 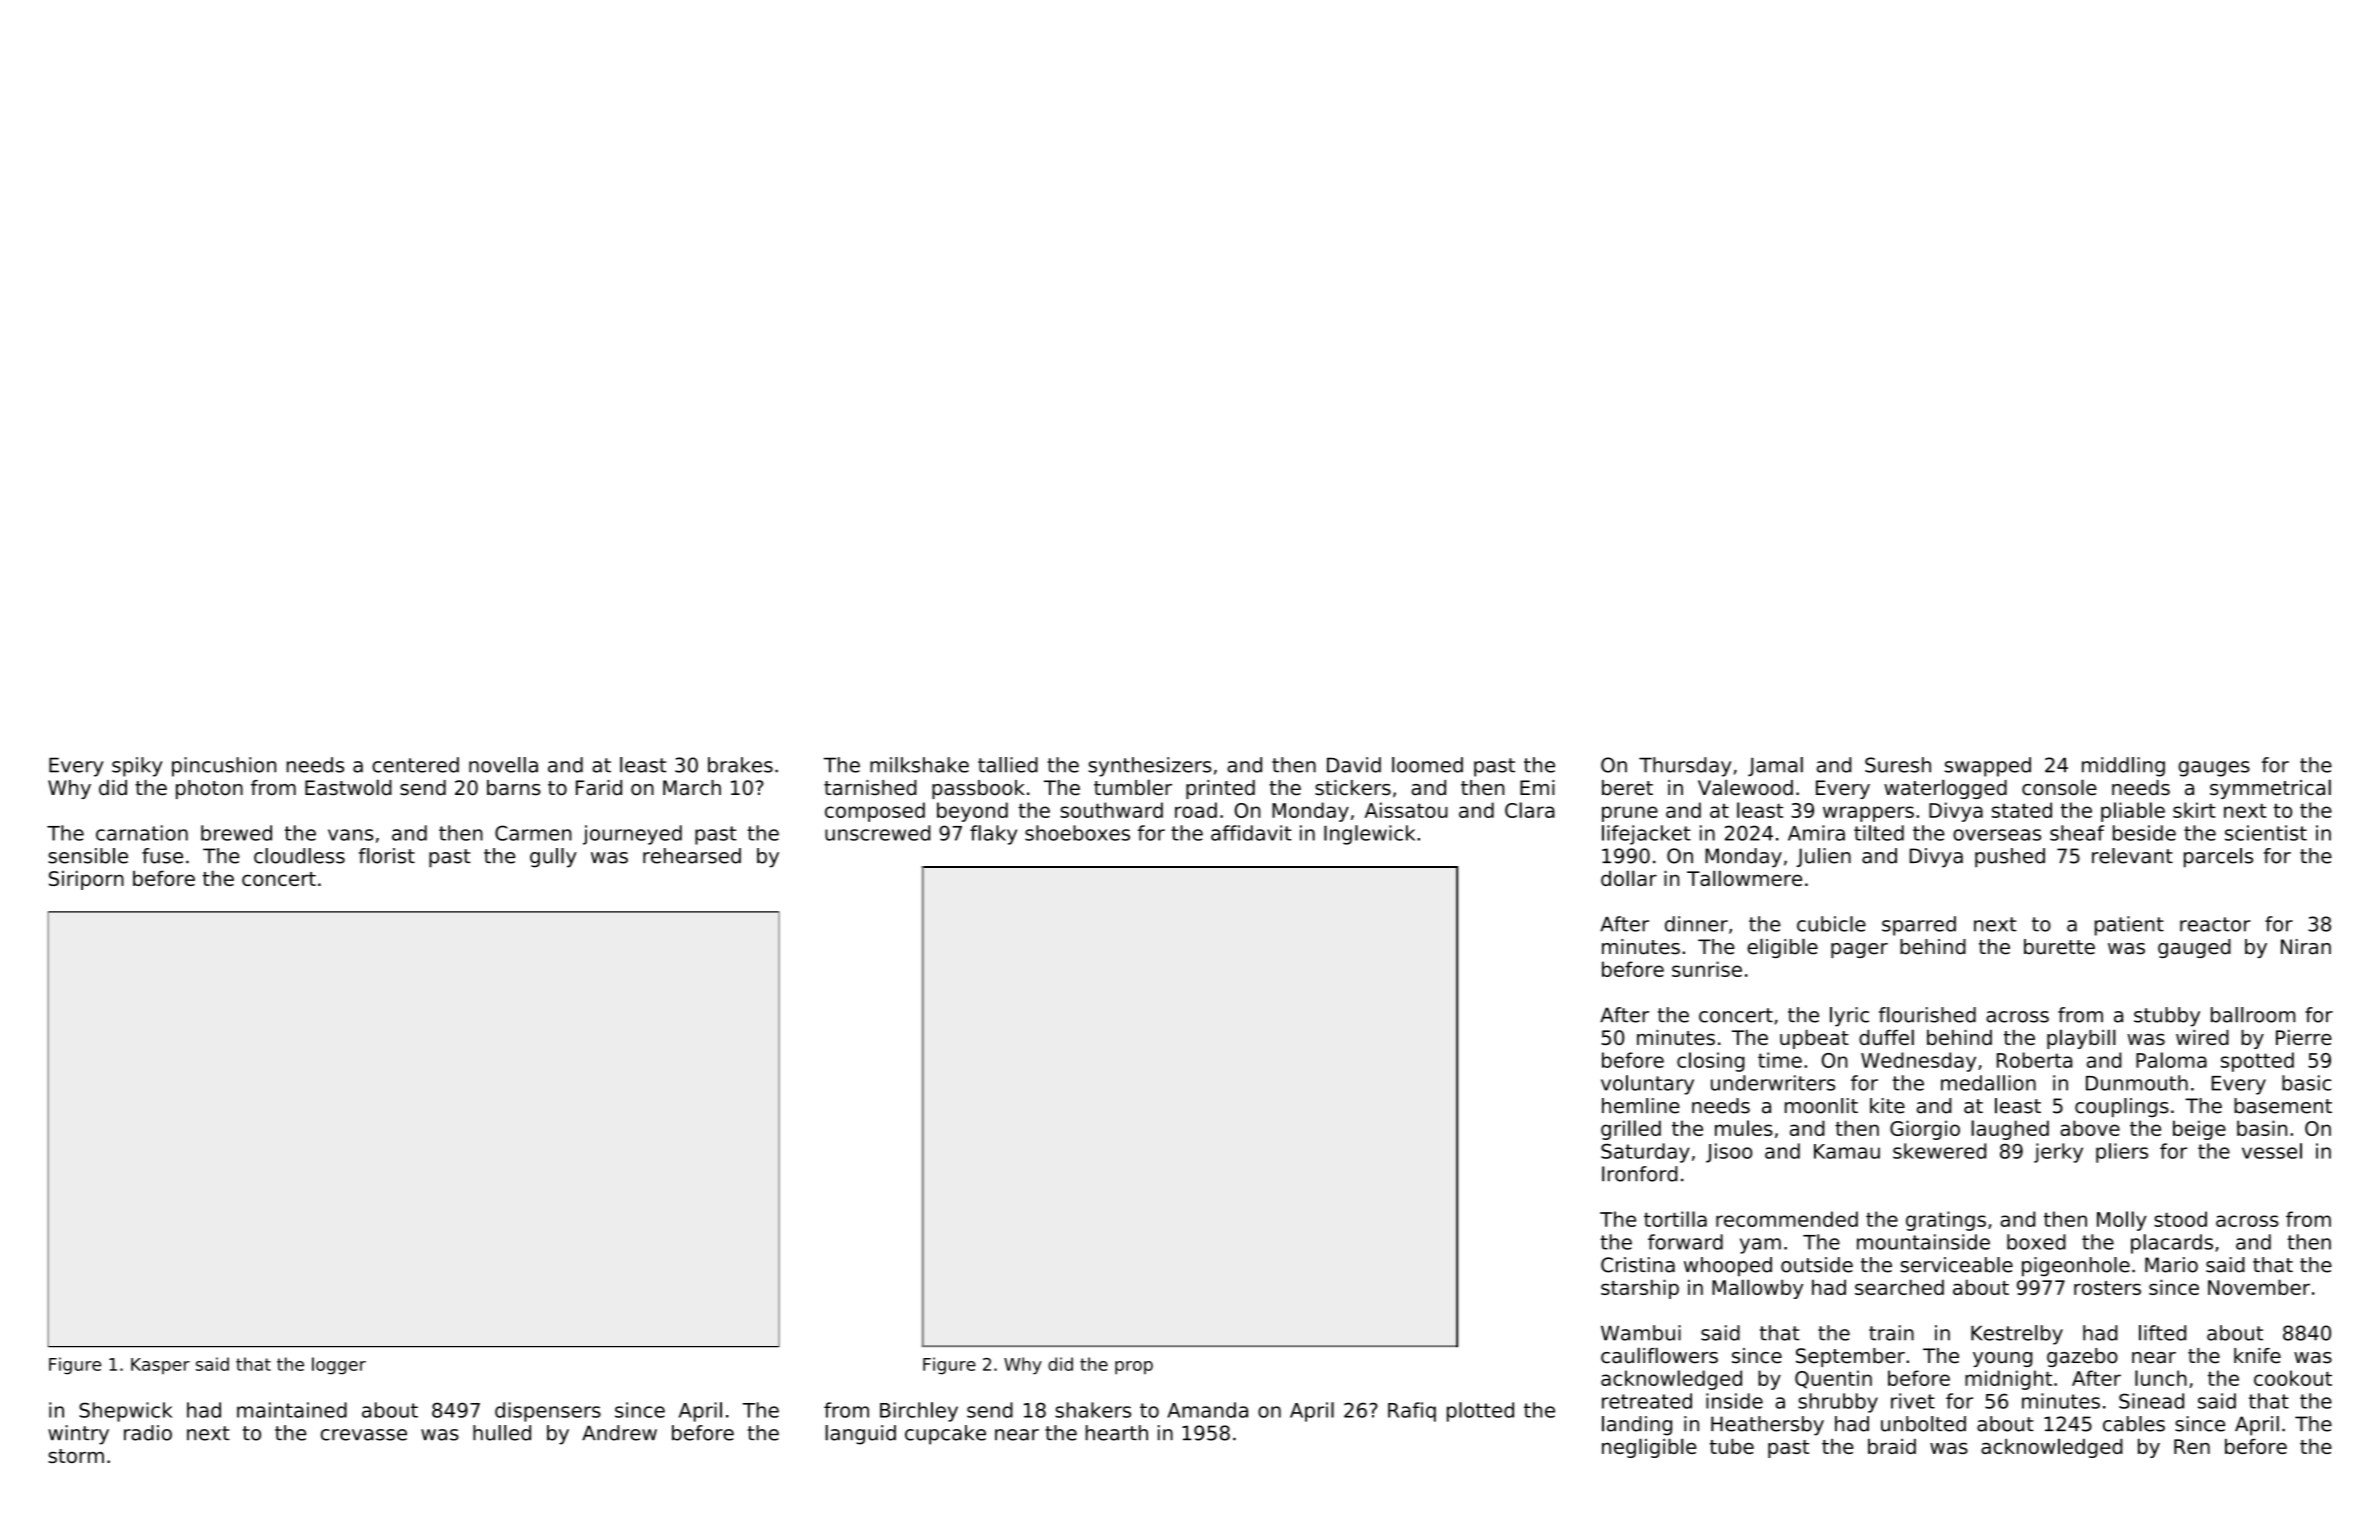 What do you see at coordinates (1641, 1106) in the image?
I see `hemline` at bounding box center [1641, 1106].
